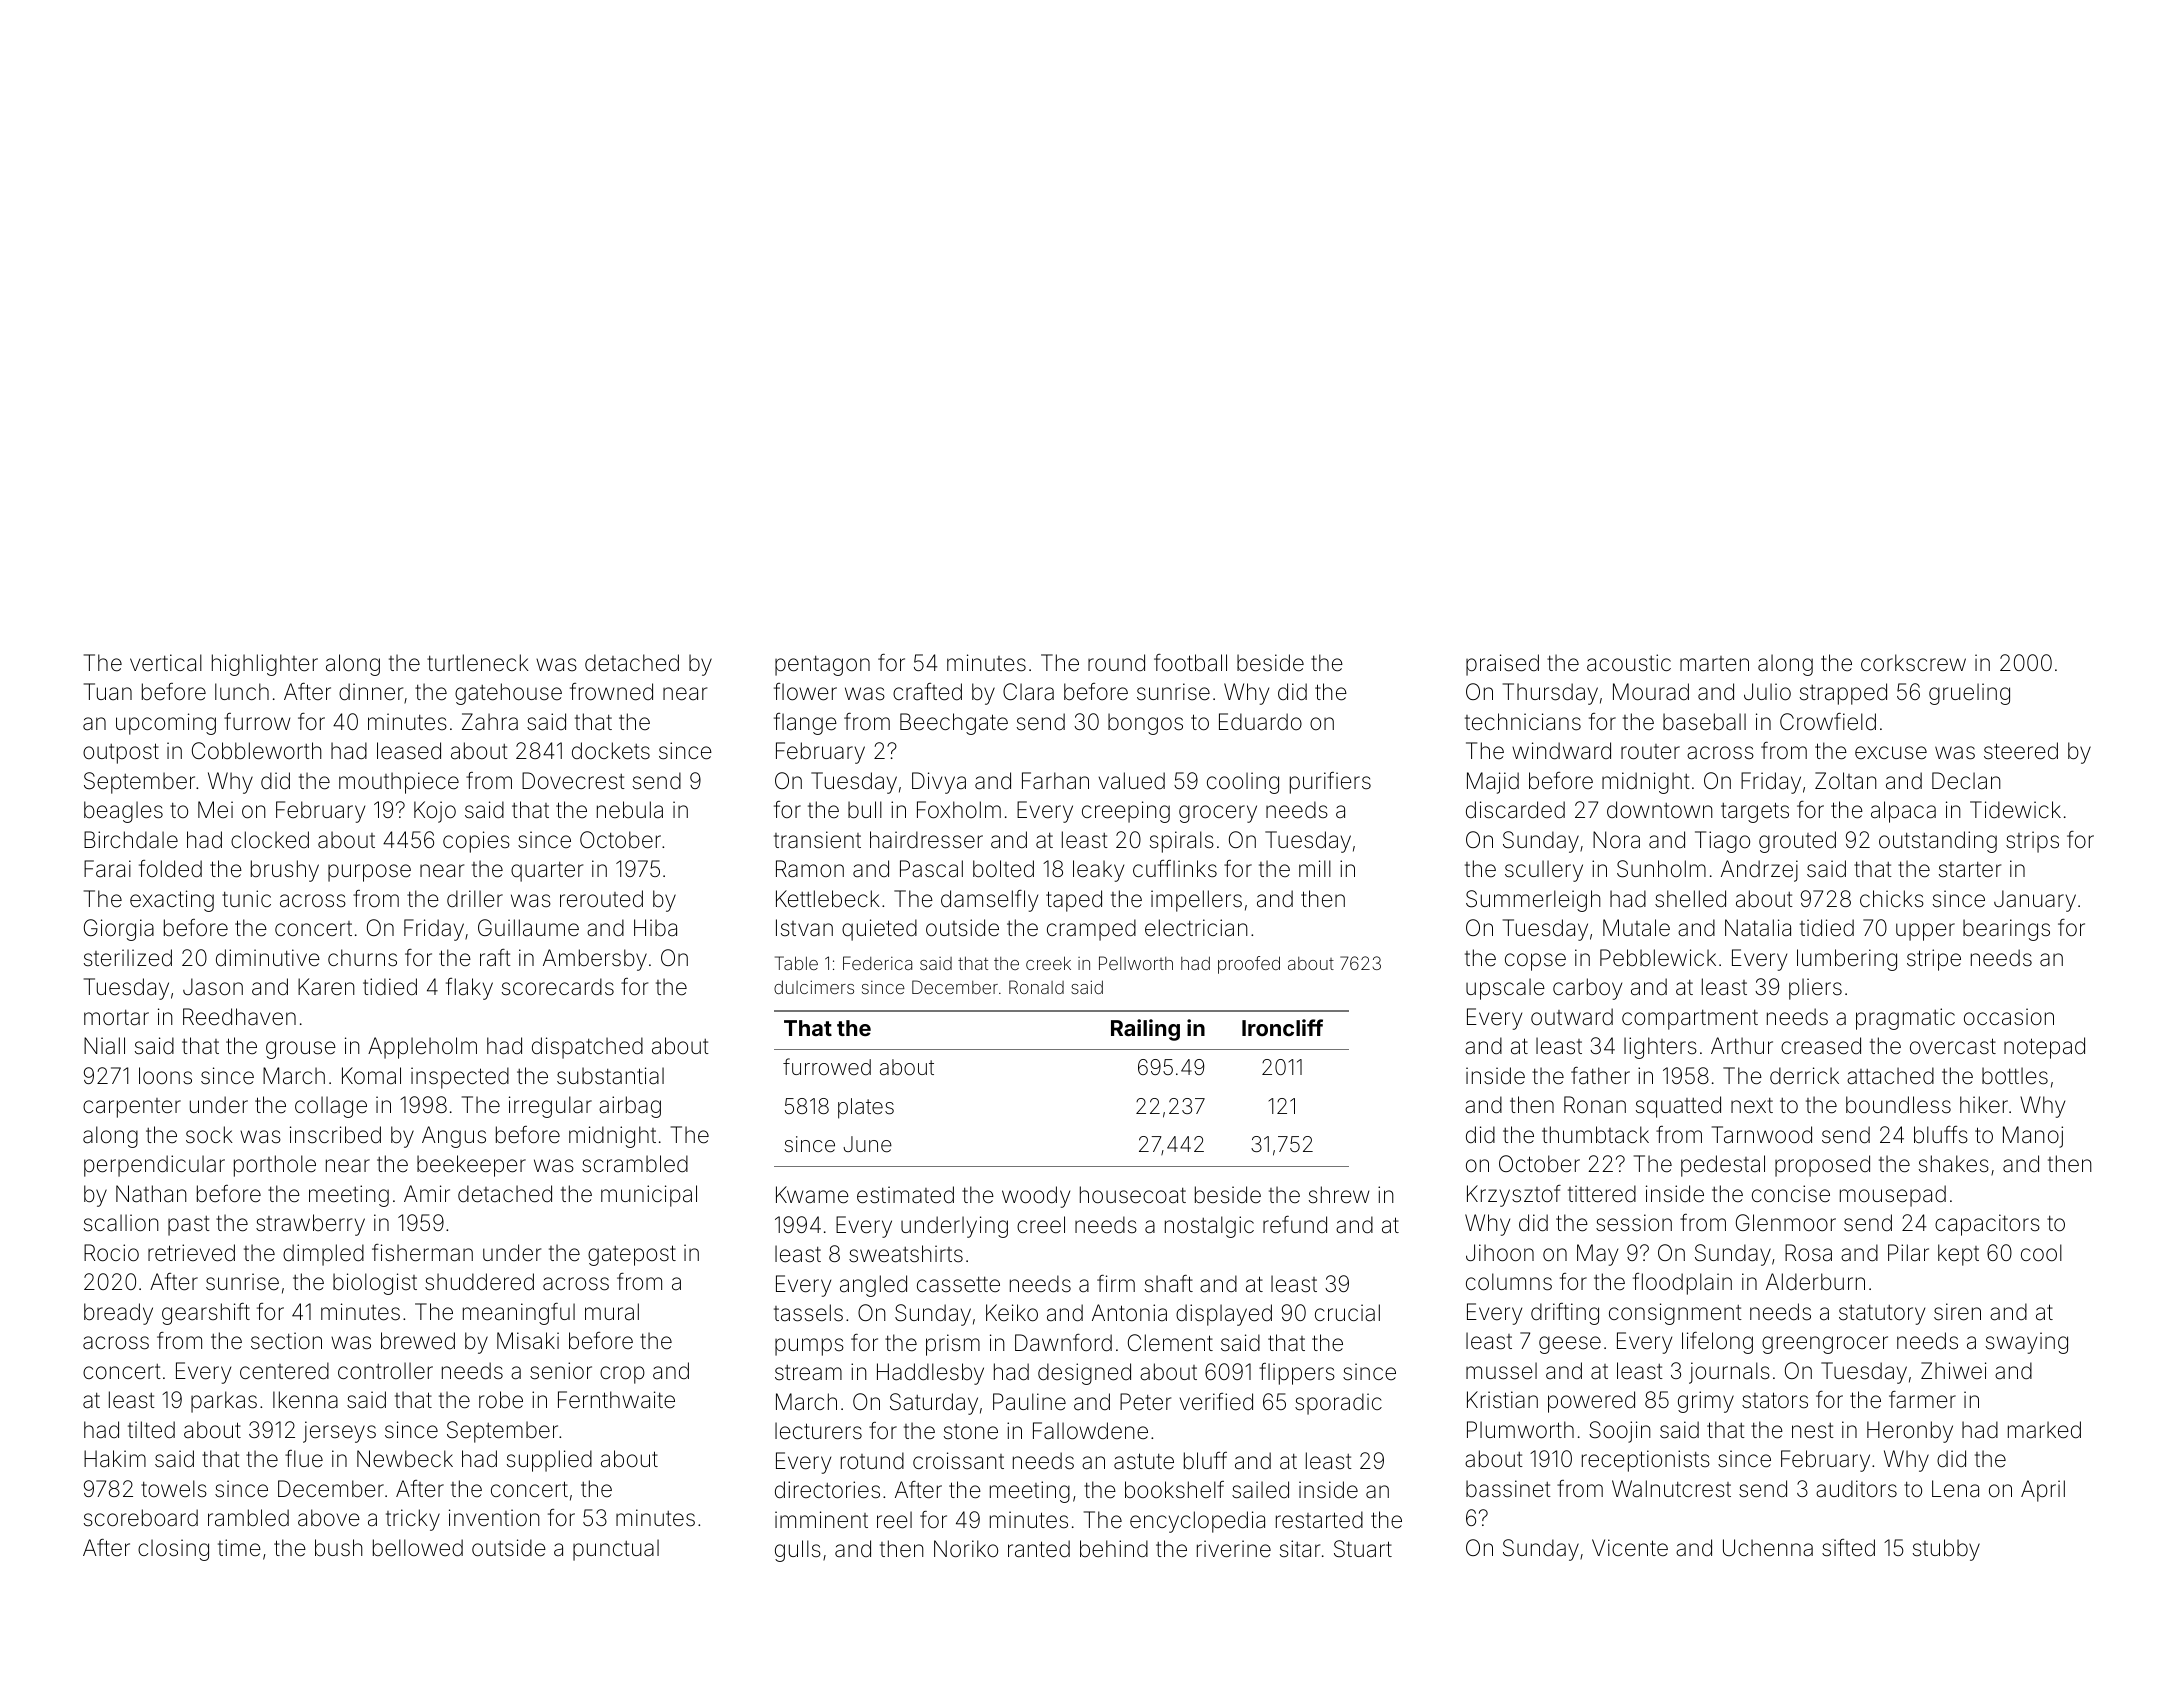 This document has height=1683, width=2178. I want to click on turtleneck, so click(478, 662).
